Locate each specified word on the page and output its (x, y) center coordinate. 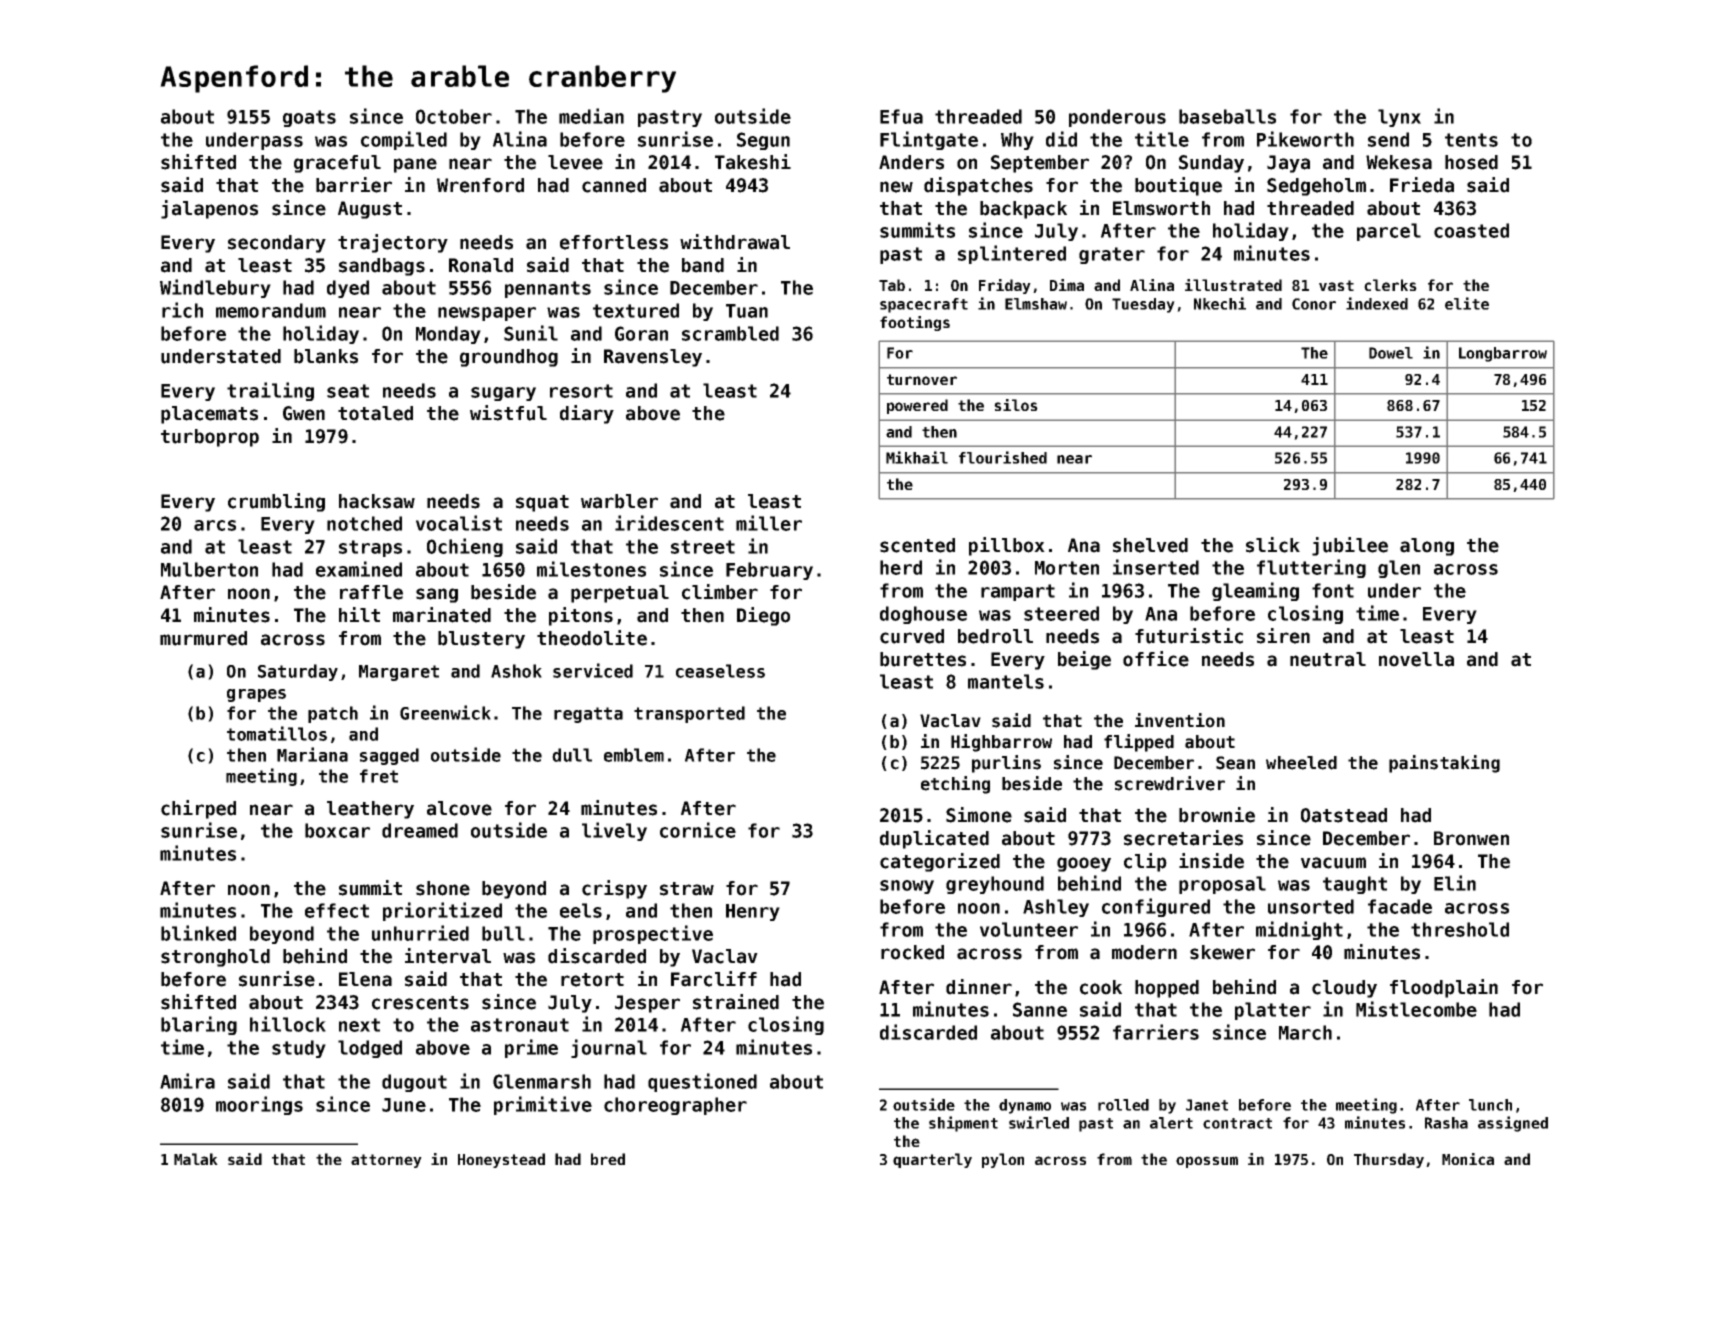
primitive (543, 1105)
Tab (892, 285)
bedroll (995, 636)
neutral (1328, 659)
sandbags (382, 267)
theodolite (592, 638)
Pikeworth (1305, 139)
